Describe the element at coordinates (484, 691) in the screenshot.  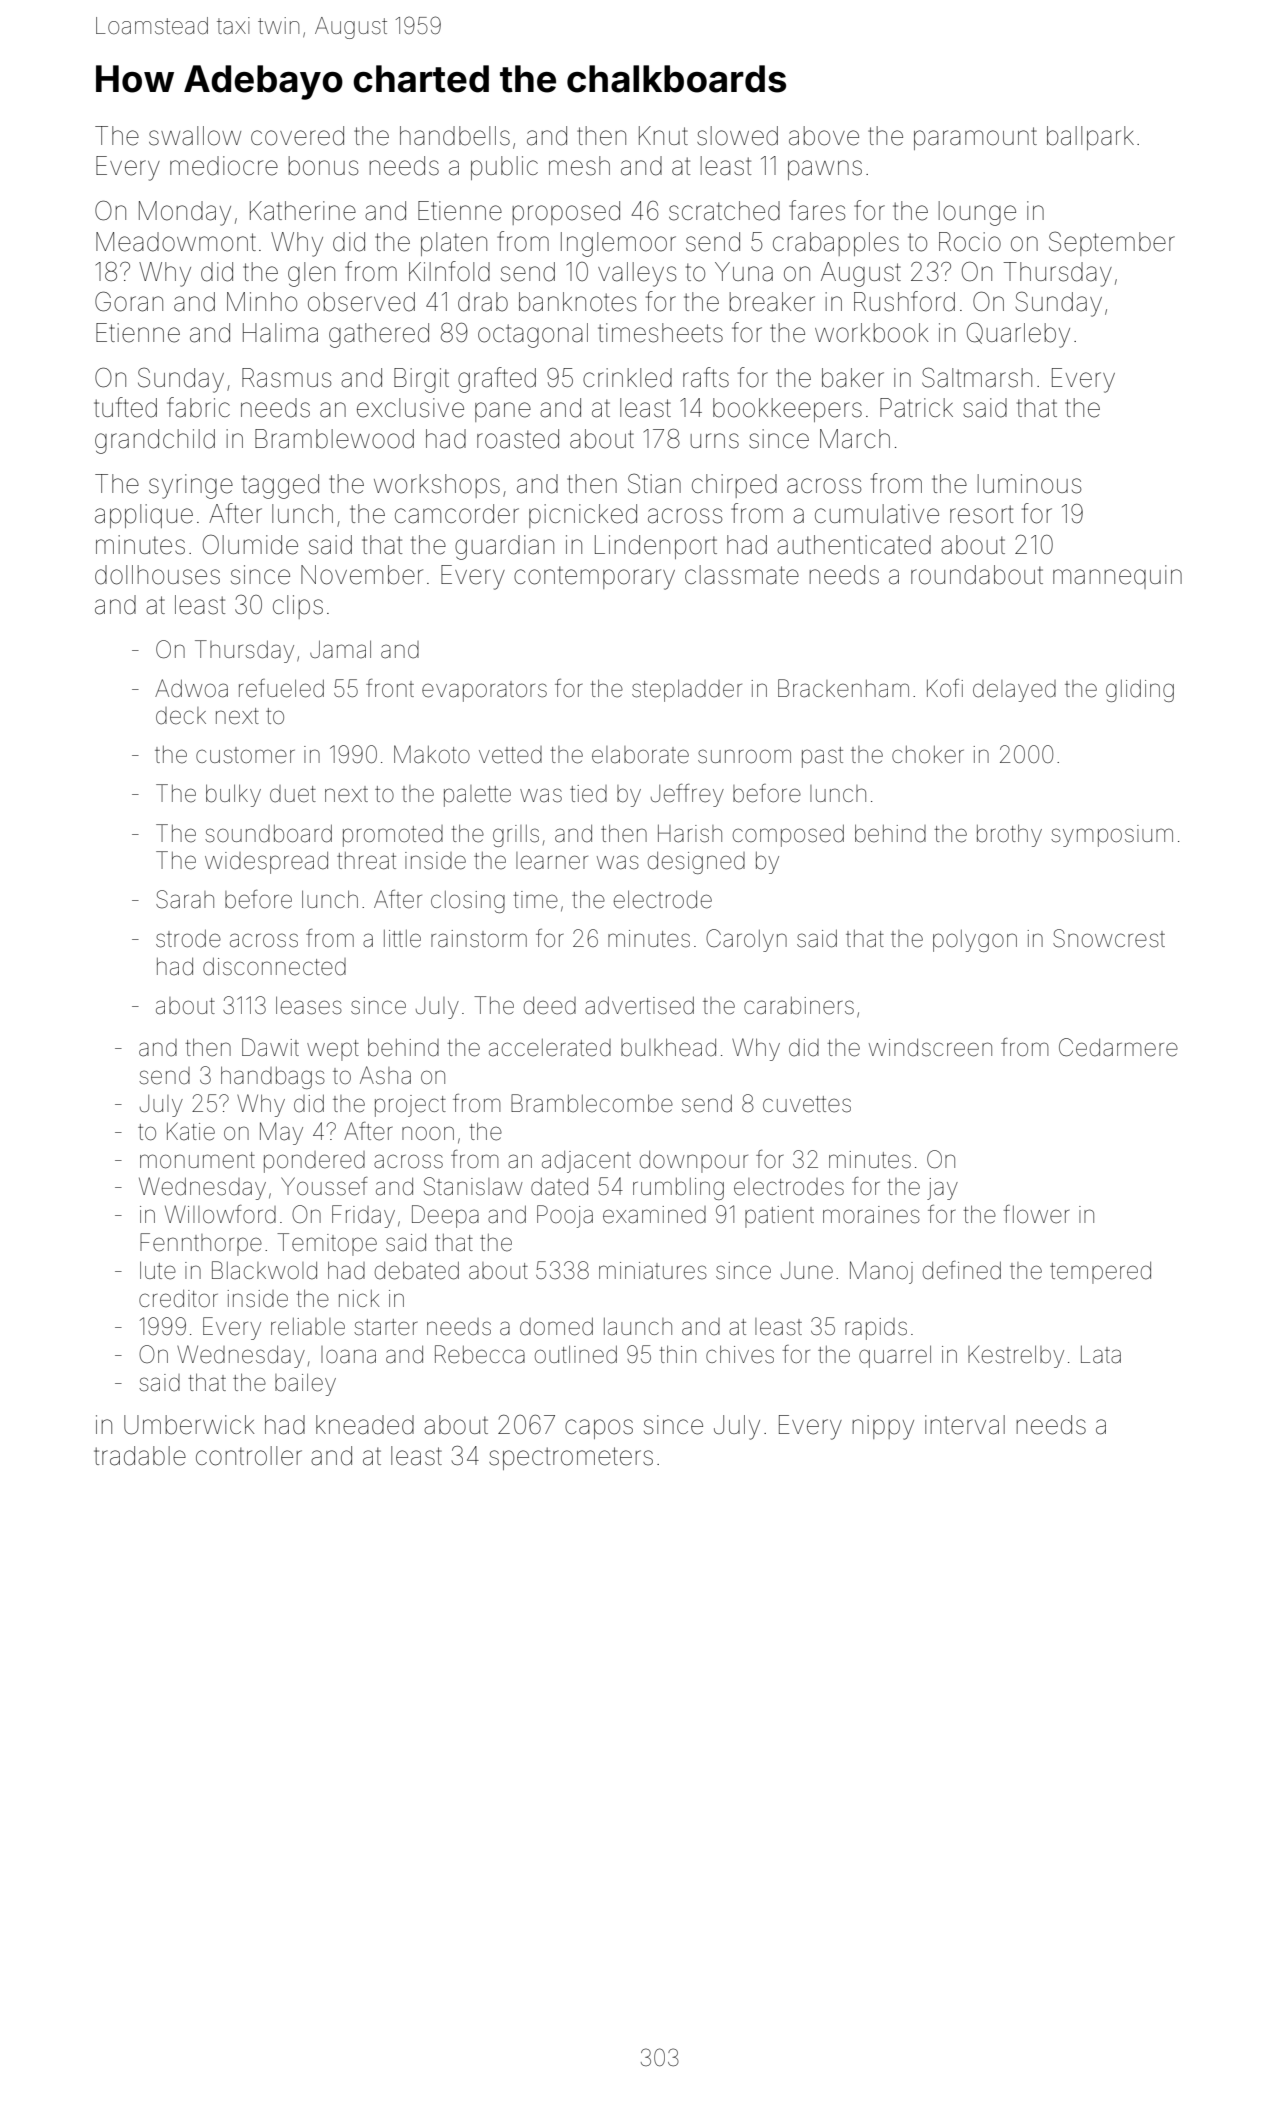
I see `evaporators` at that location.
